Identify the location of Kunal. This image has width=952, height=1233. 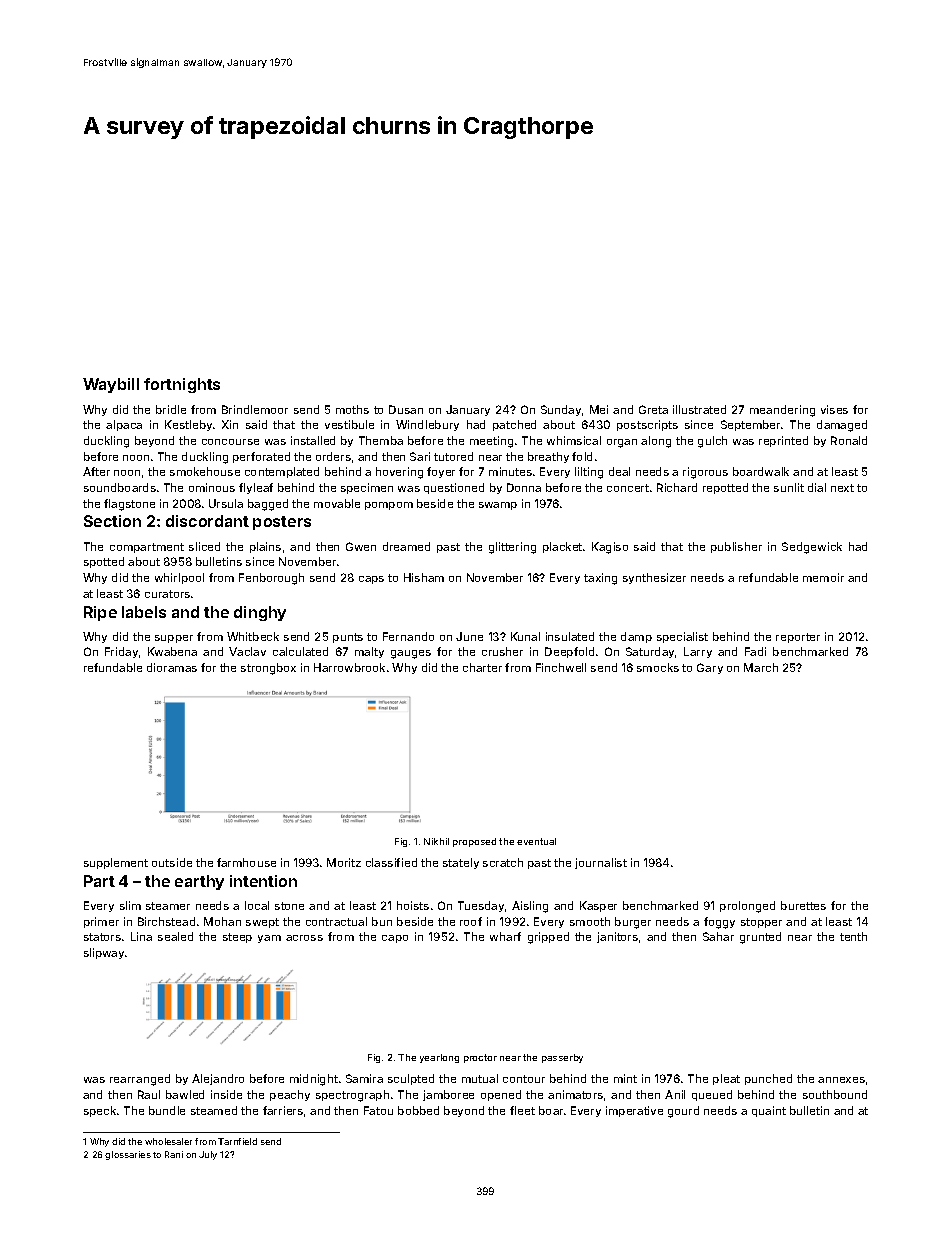
(525, 636).
